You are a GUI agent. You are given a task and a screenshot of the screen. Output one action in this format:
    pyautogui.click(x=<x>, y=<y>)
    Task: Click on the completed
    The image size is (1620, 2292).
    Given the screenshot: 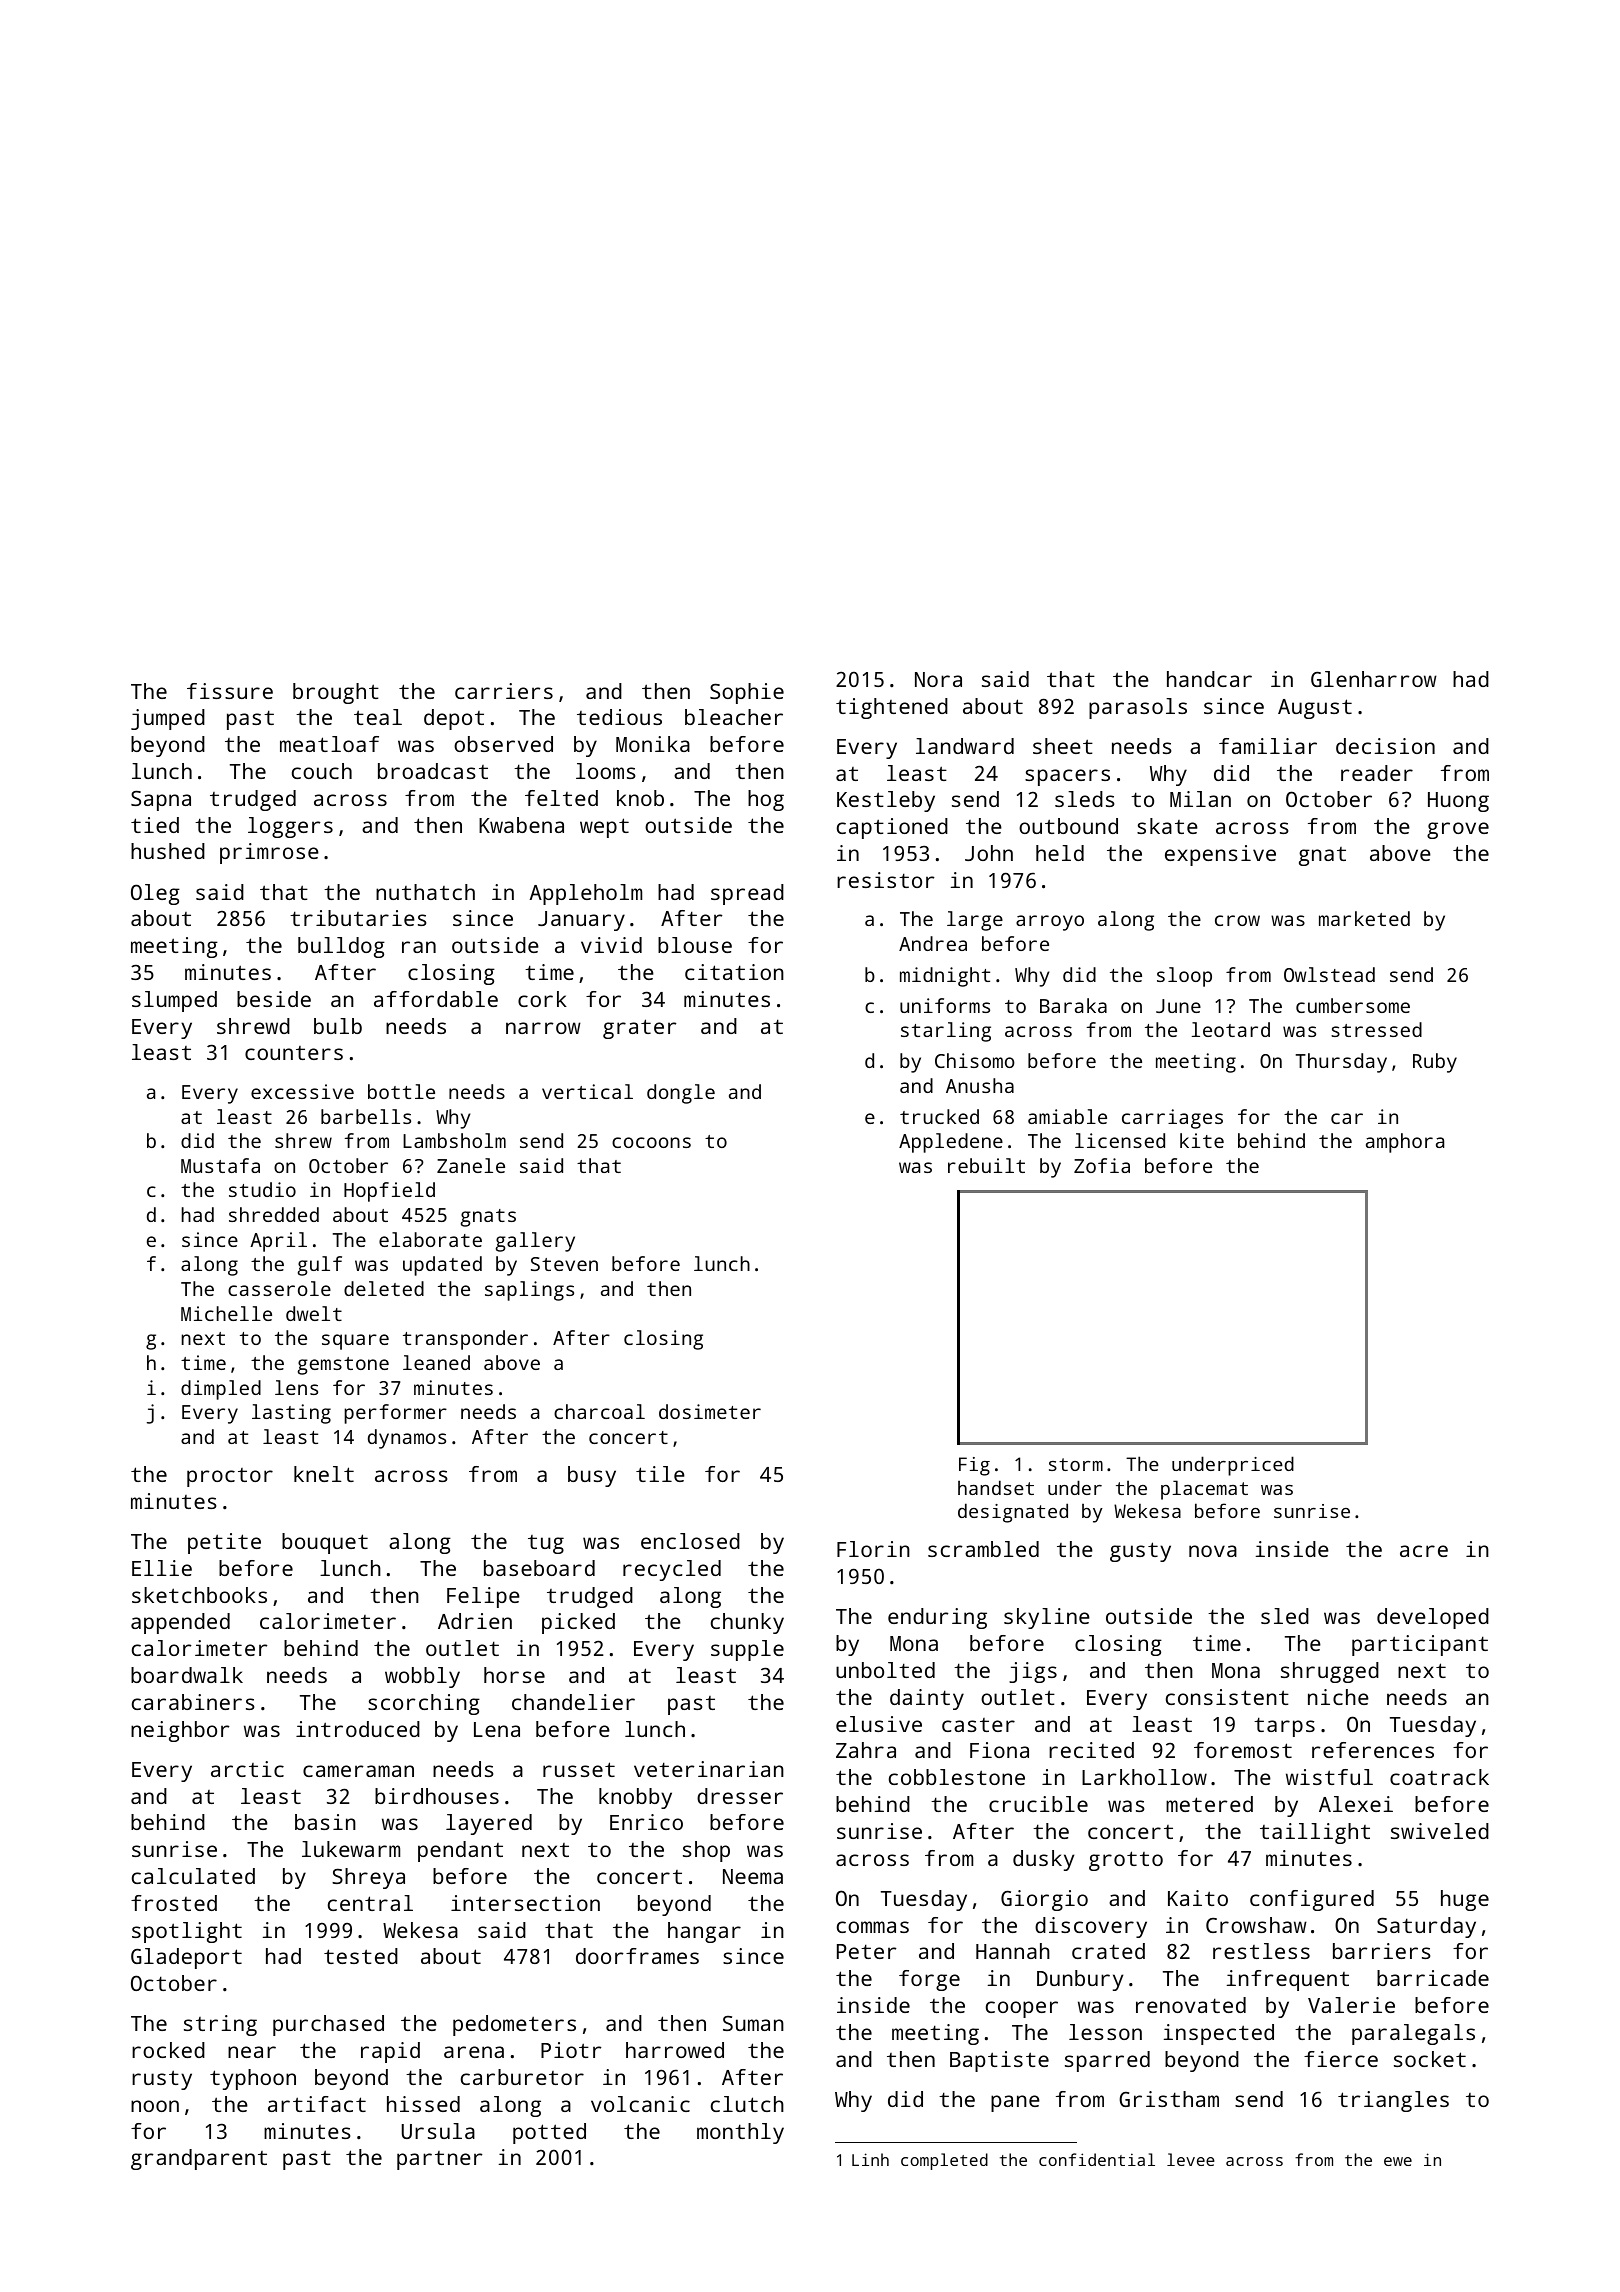 What is the action you would take?
    pyautogui.click(x=944, y=2161)
